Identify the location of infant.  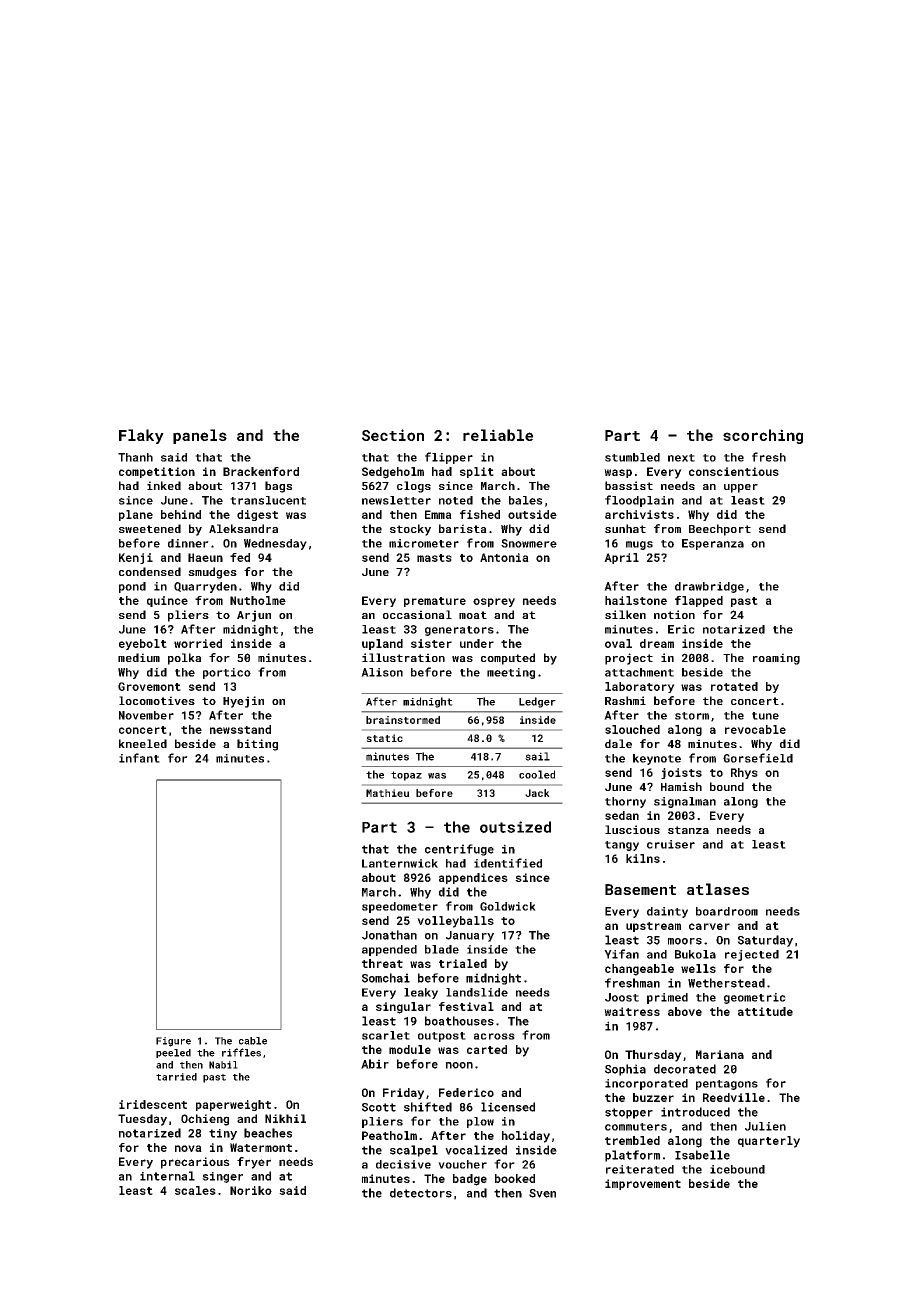
(139, 758).
